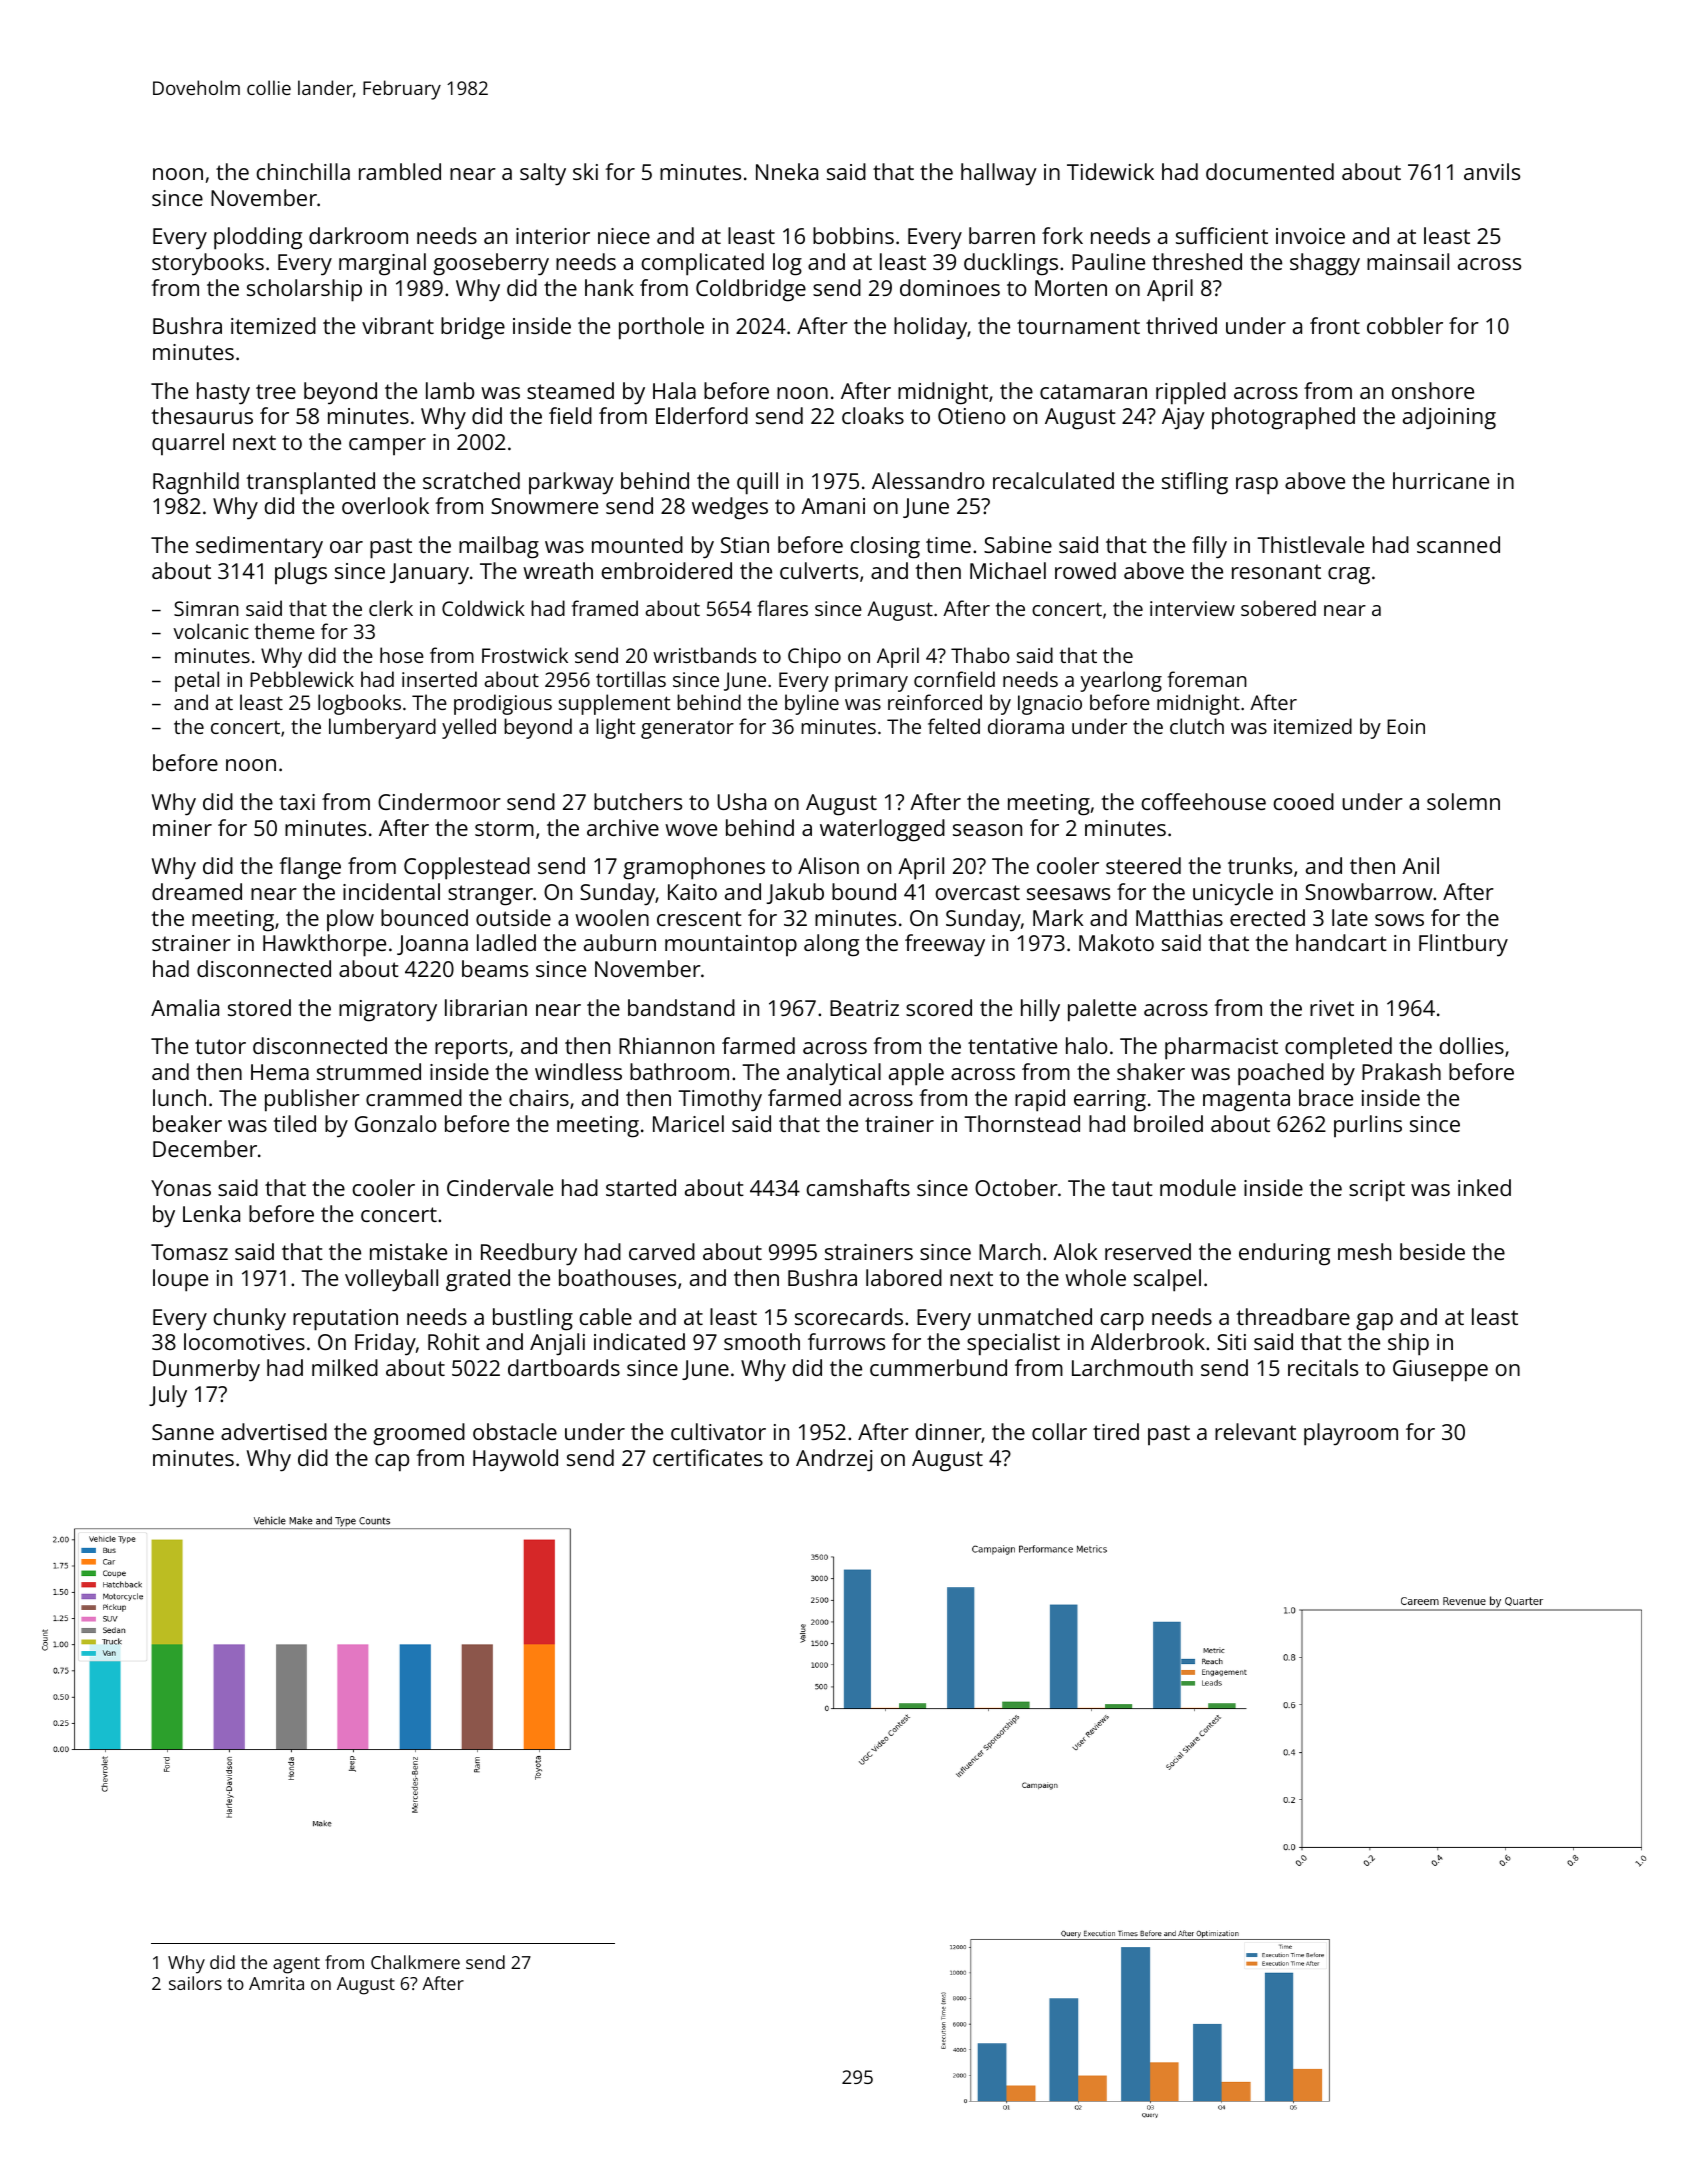  What do you see at coordinates (415, 1962) in the screenshot?
I see `Chalkmere` at bounding box center [415, 1962].
